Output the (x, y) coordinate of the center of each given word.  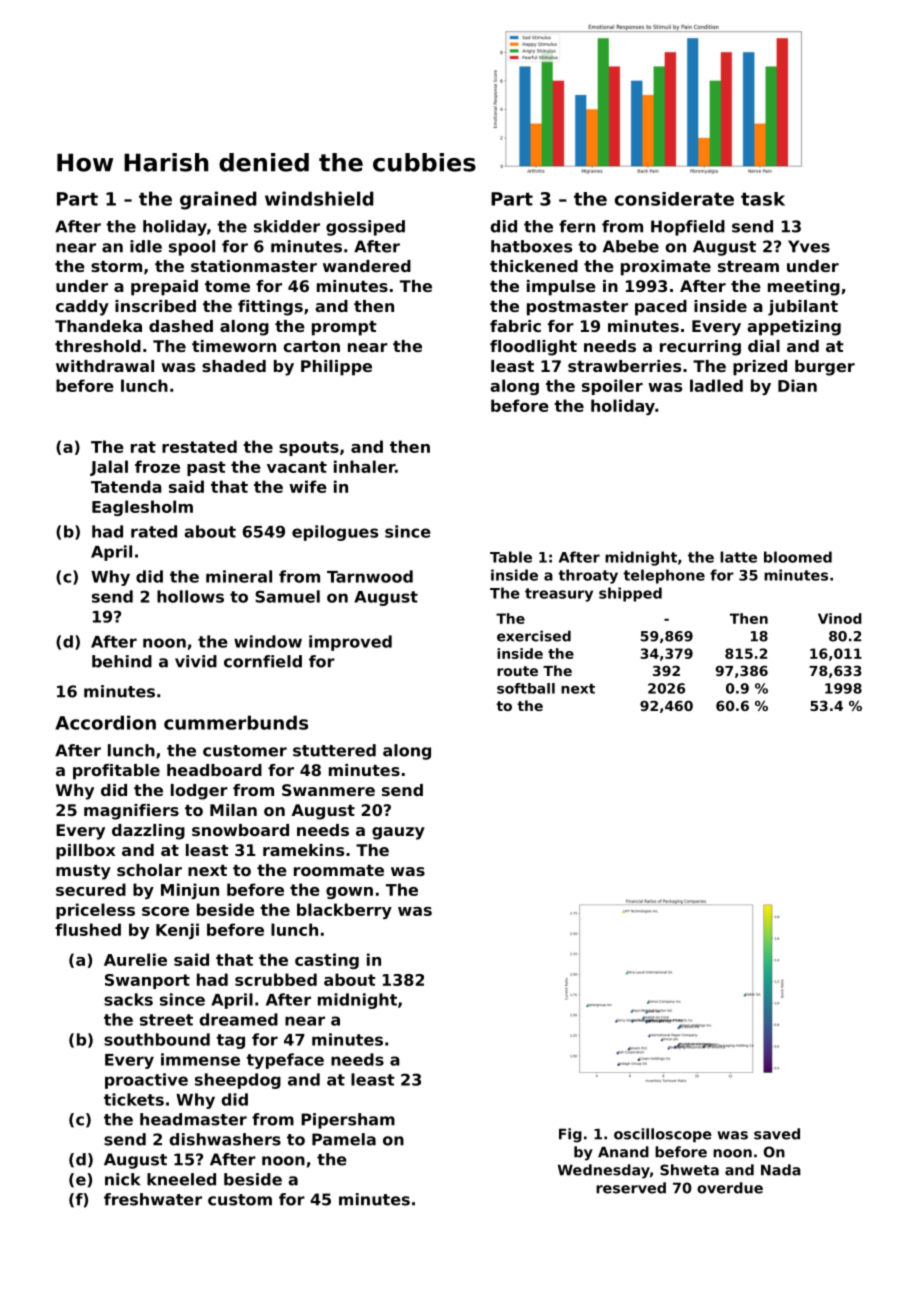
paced (661, 308)
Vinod (840, 618)
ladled (716, 385)
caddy (82, 308)
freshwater (153, 1199)
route (517, 671)
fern (577, 226)
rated (154, 531)
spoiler (612, 387)
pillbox (85, 852)
